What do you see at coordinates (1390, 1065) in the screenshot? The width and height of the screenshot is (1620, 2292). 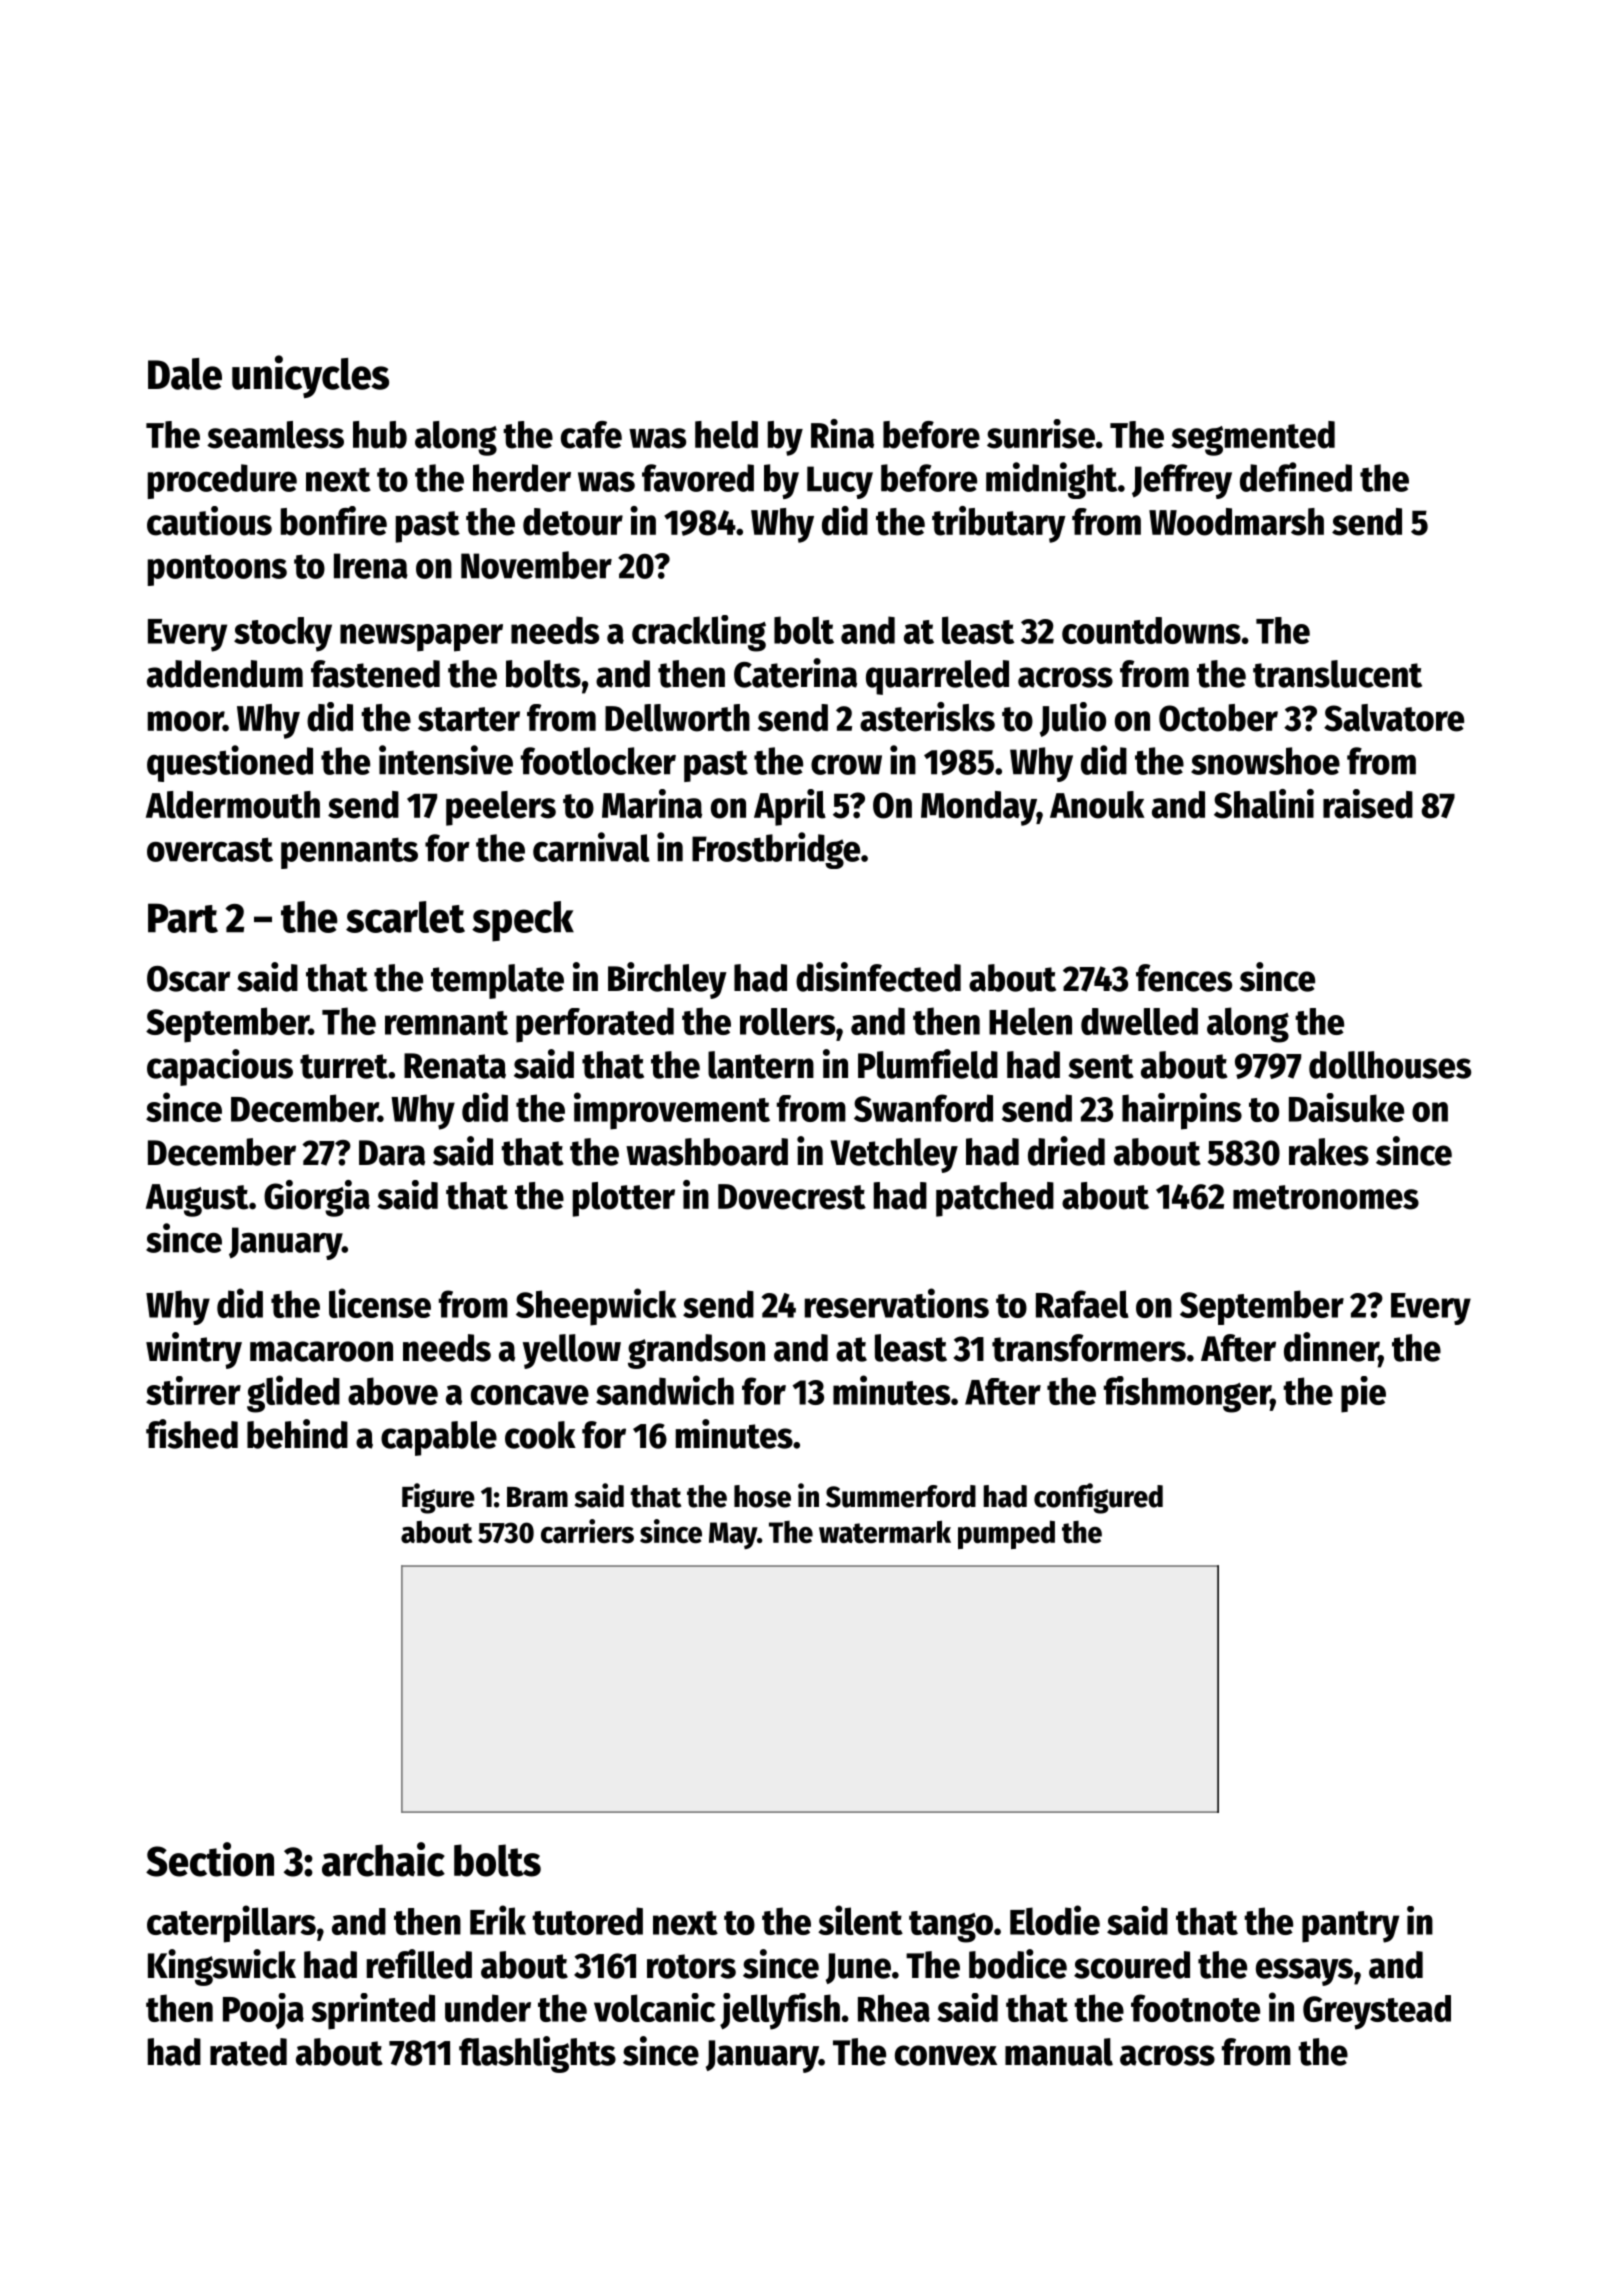 I see `dollhouses` at bounding box center [1390, 1065].
